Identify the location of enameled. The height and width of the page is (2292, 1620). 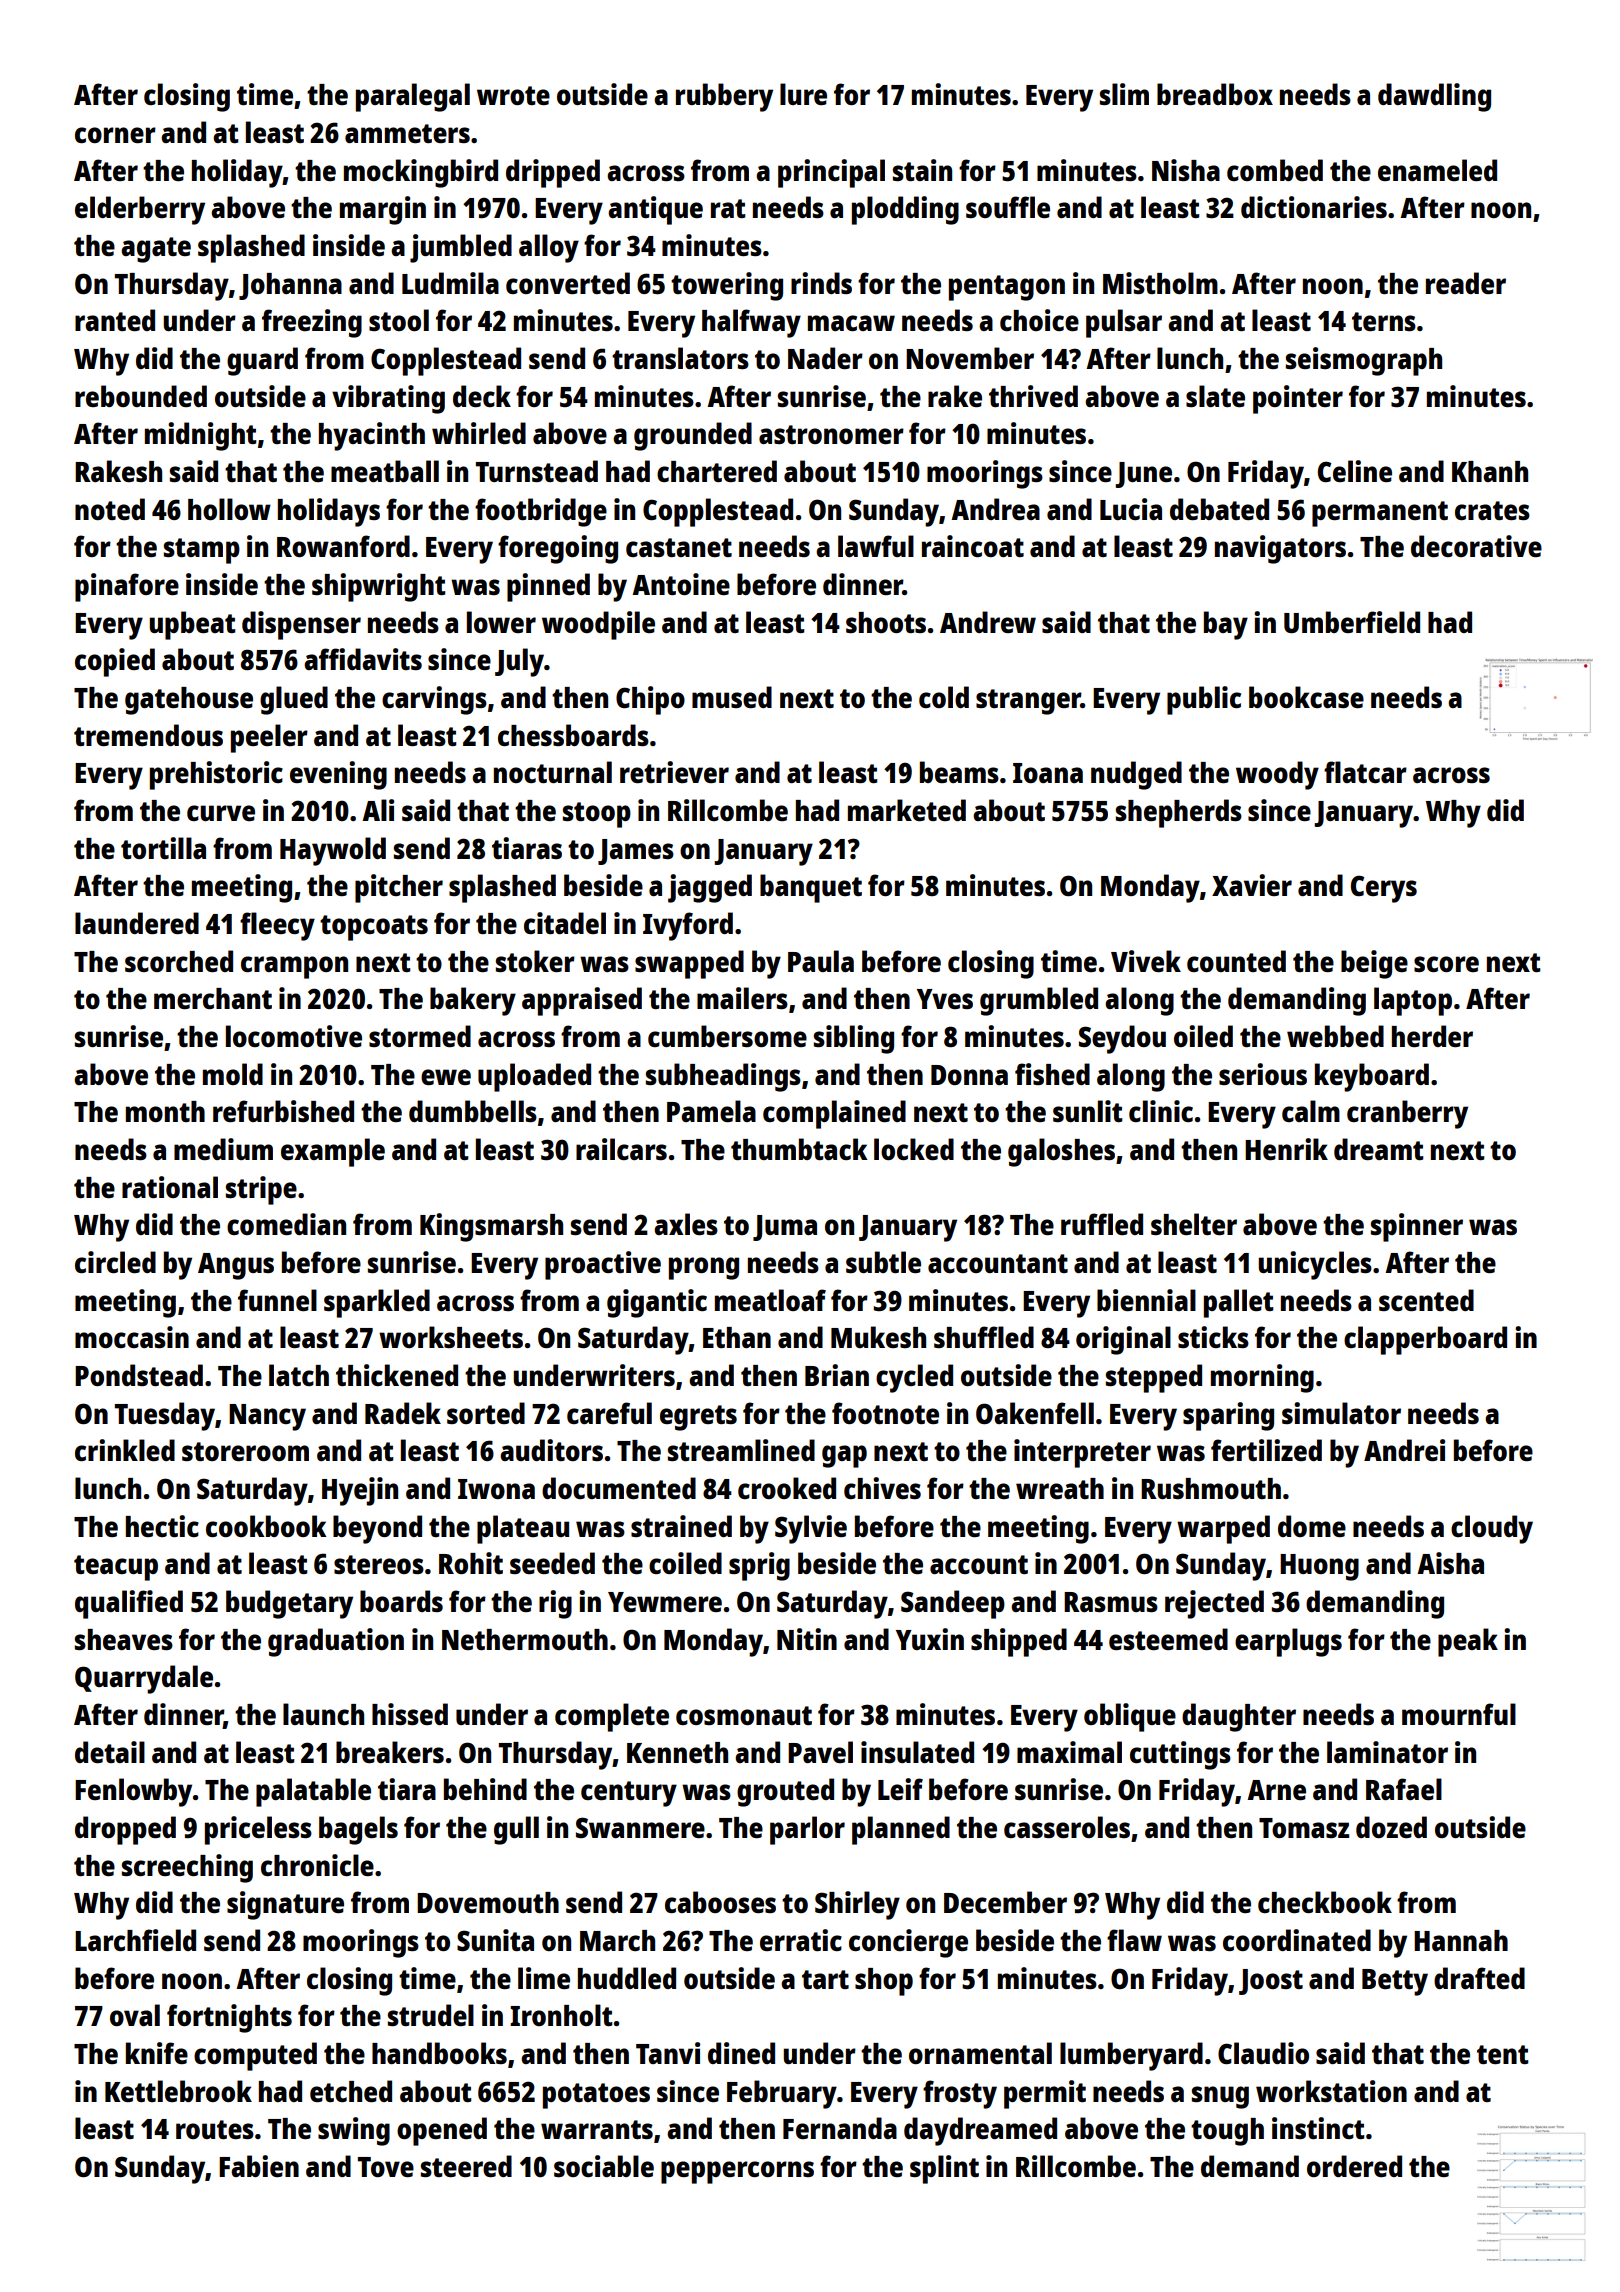
(1437, 170).
